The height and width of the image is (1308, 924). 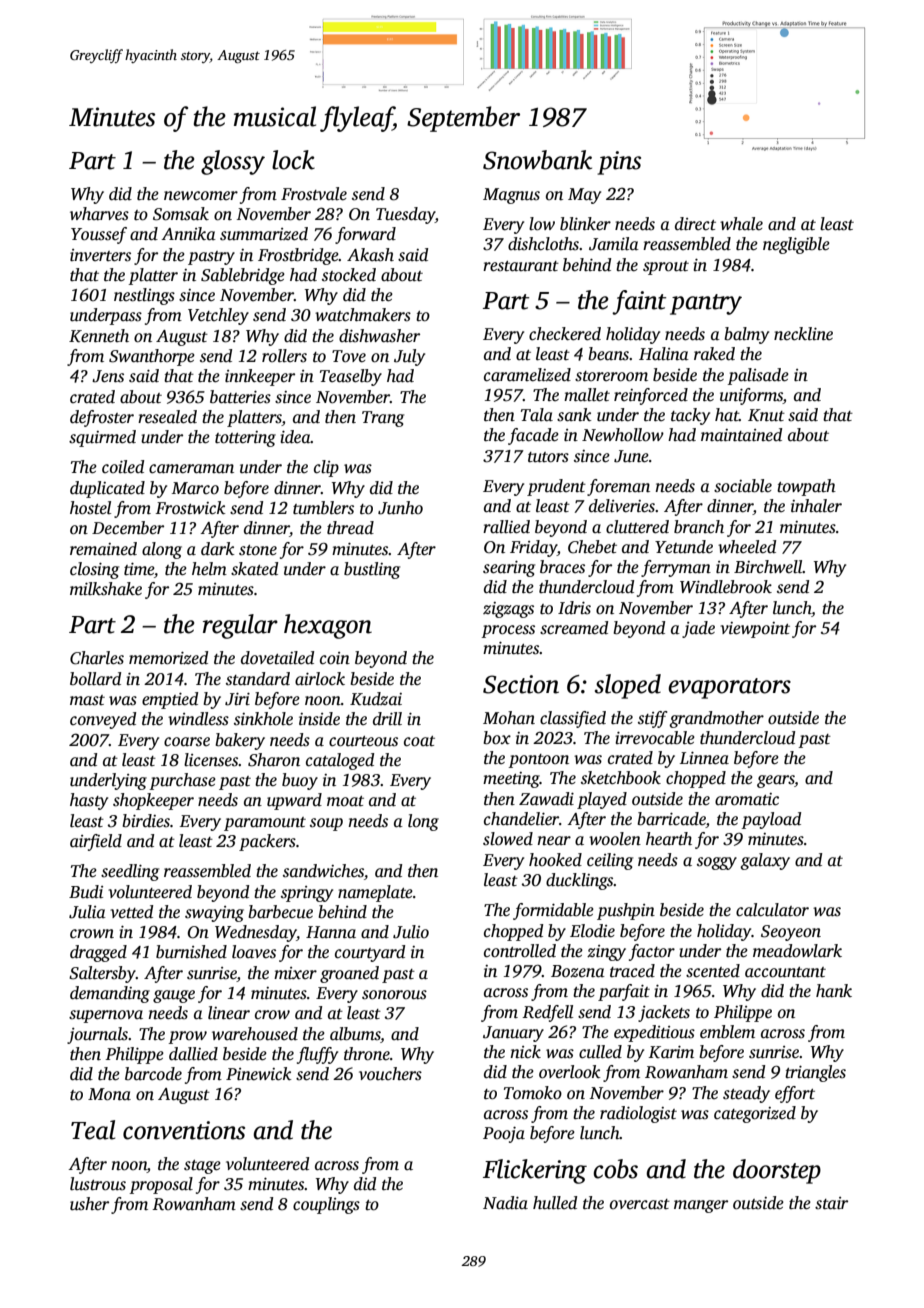 What do you see at coordinates (167, 417) in the image?
I see `resealed` at bounding box center [167, 417].
